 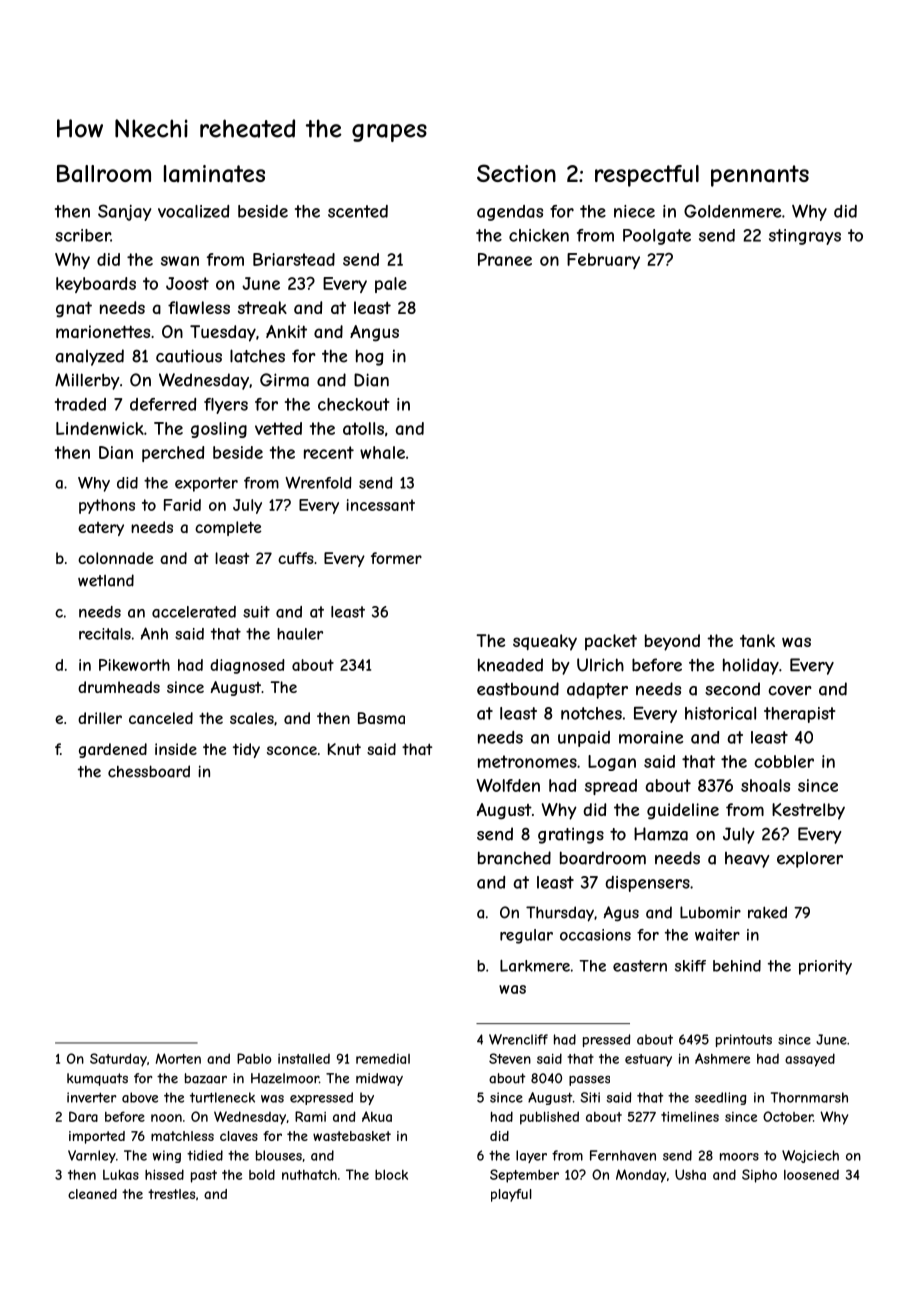 What do you see at coordinates (516, 173) in the image?
I see `Section` at bounding box center [516, 173].
